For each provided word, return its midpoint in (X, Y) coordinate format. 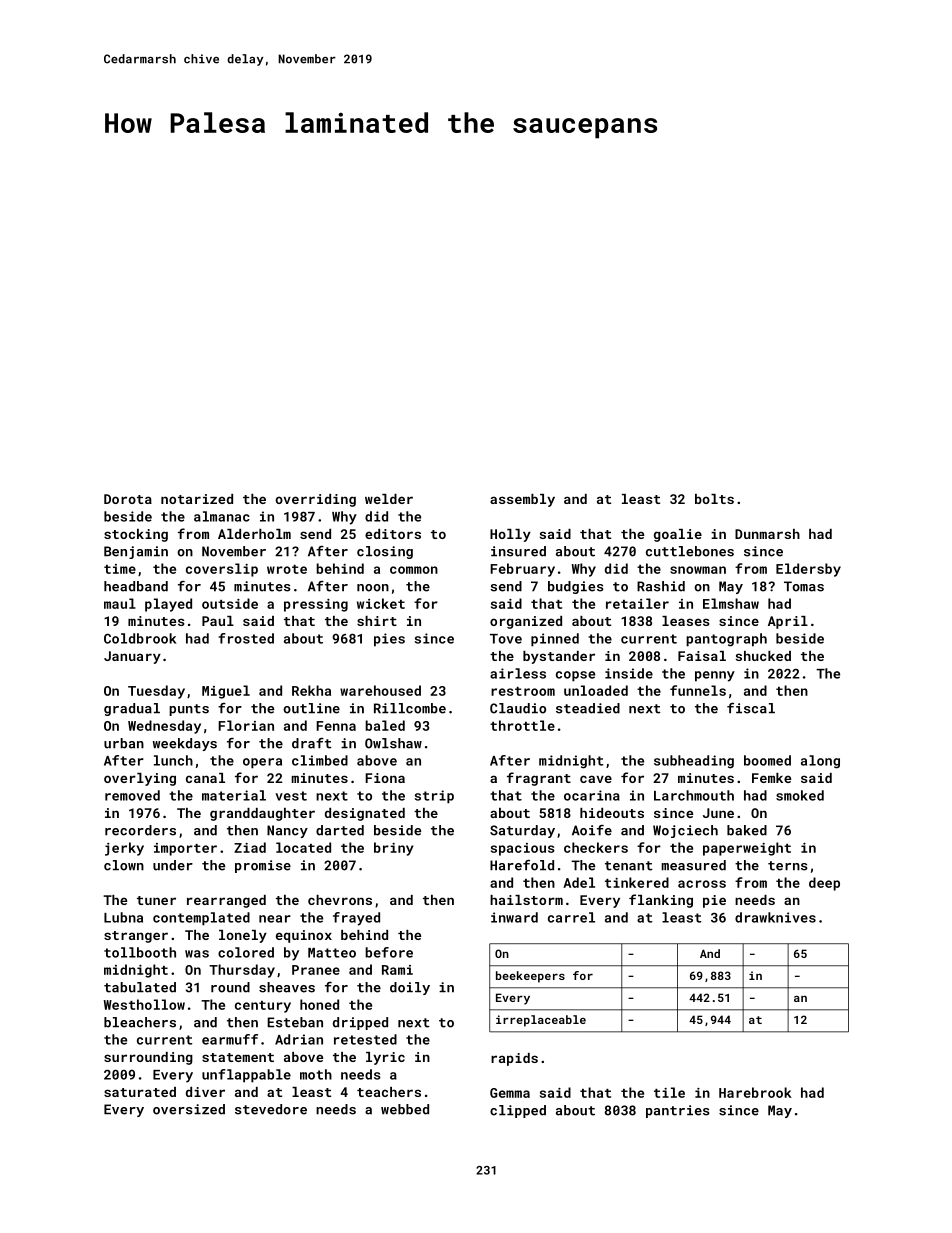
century (263, 1007)
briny (394, 849)
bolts (714, 499)
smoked (800, 795)
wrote (287, 569)
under (173, 865)
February (522, 570)
